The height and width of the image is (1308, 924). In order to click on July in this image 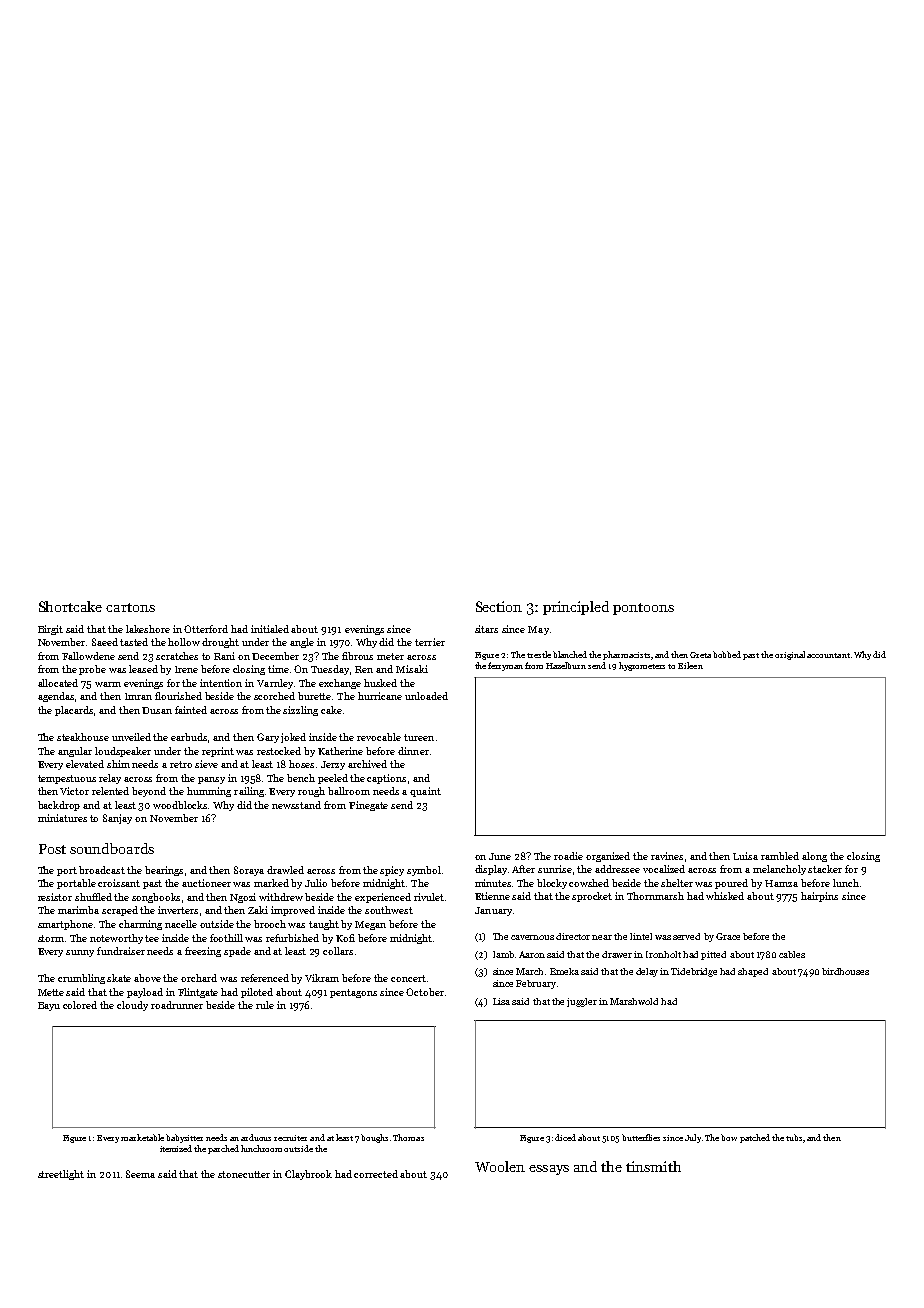, I will do `click(693, 1138)`.
